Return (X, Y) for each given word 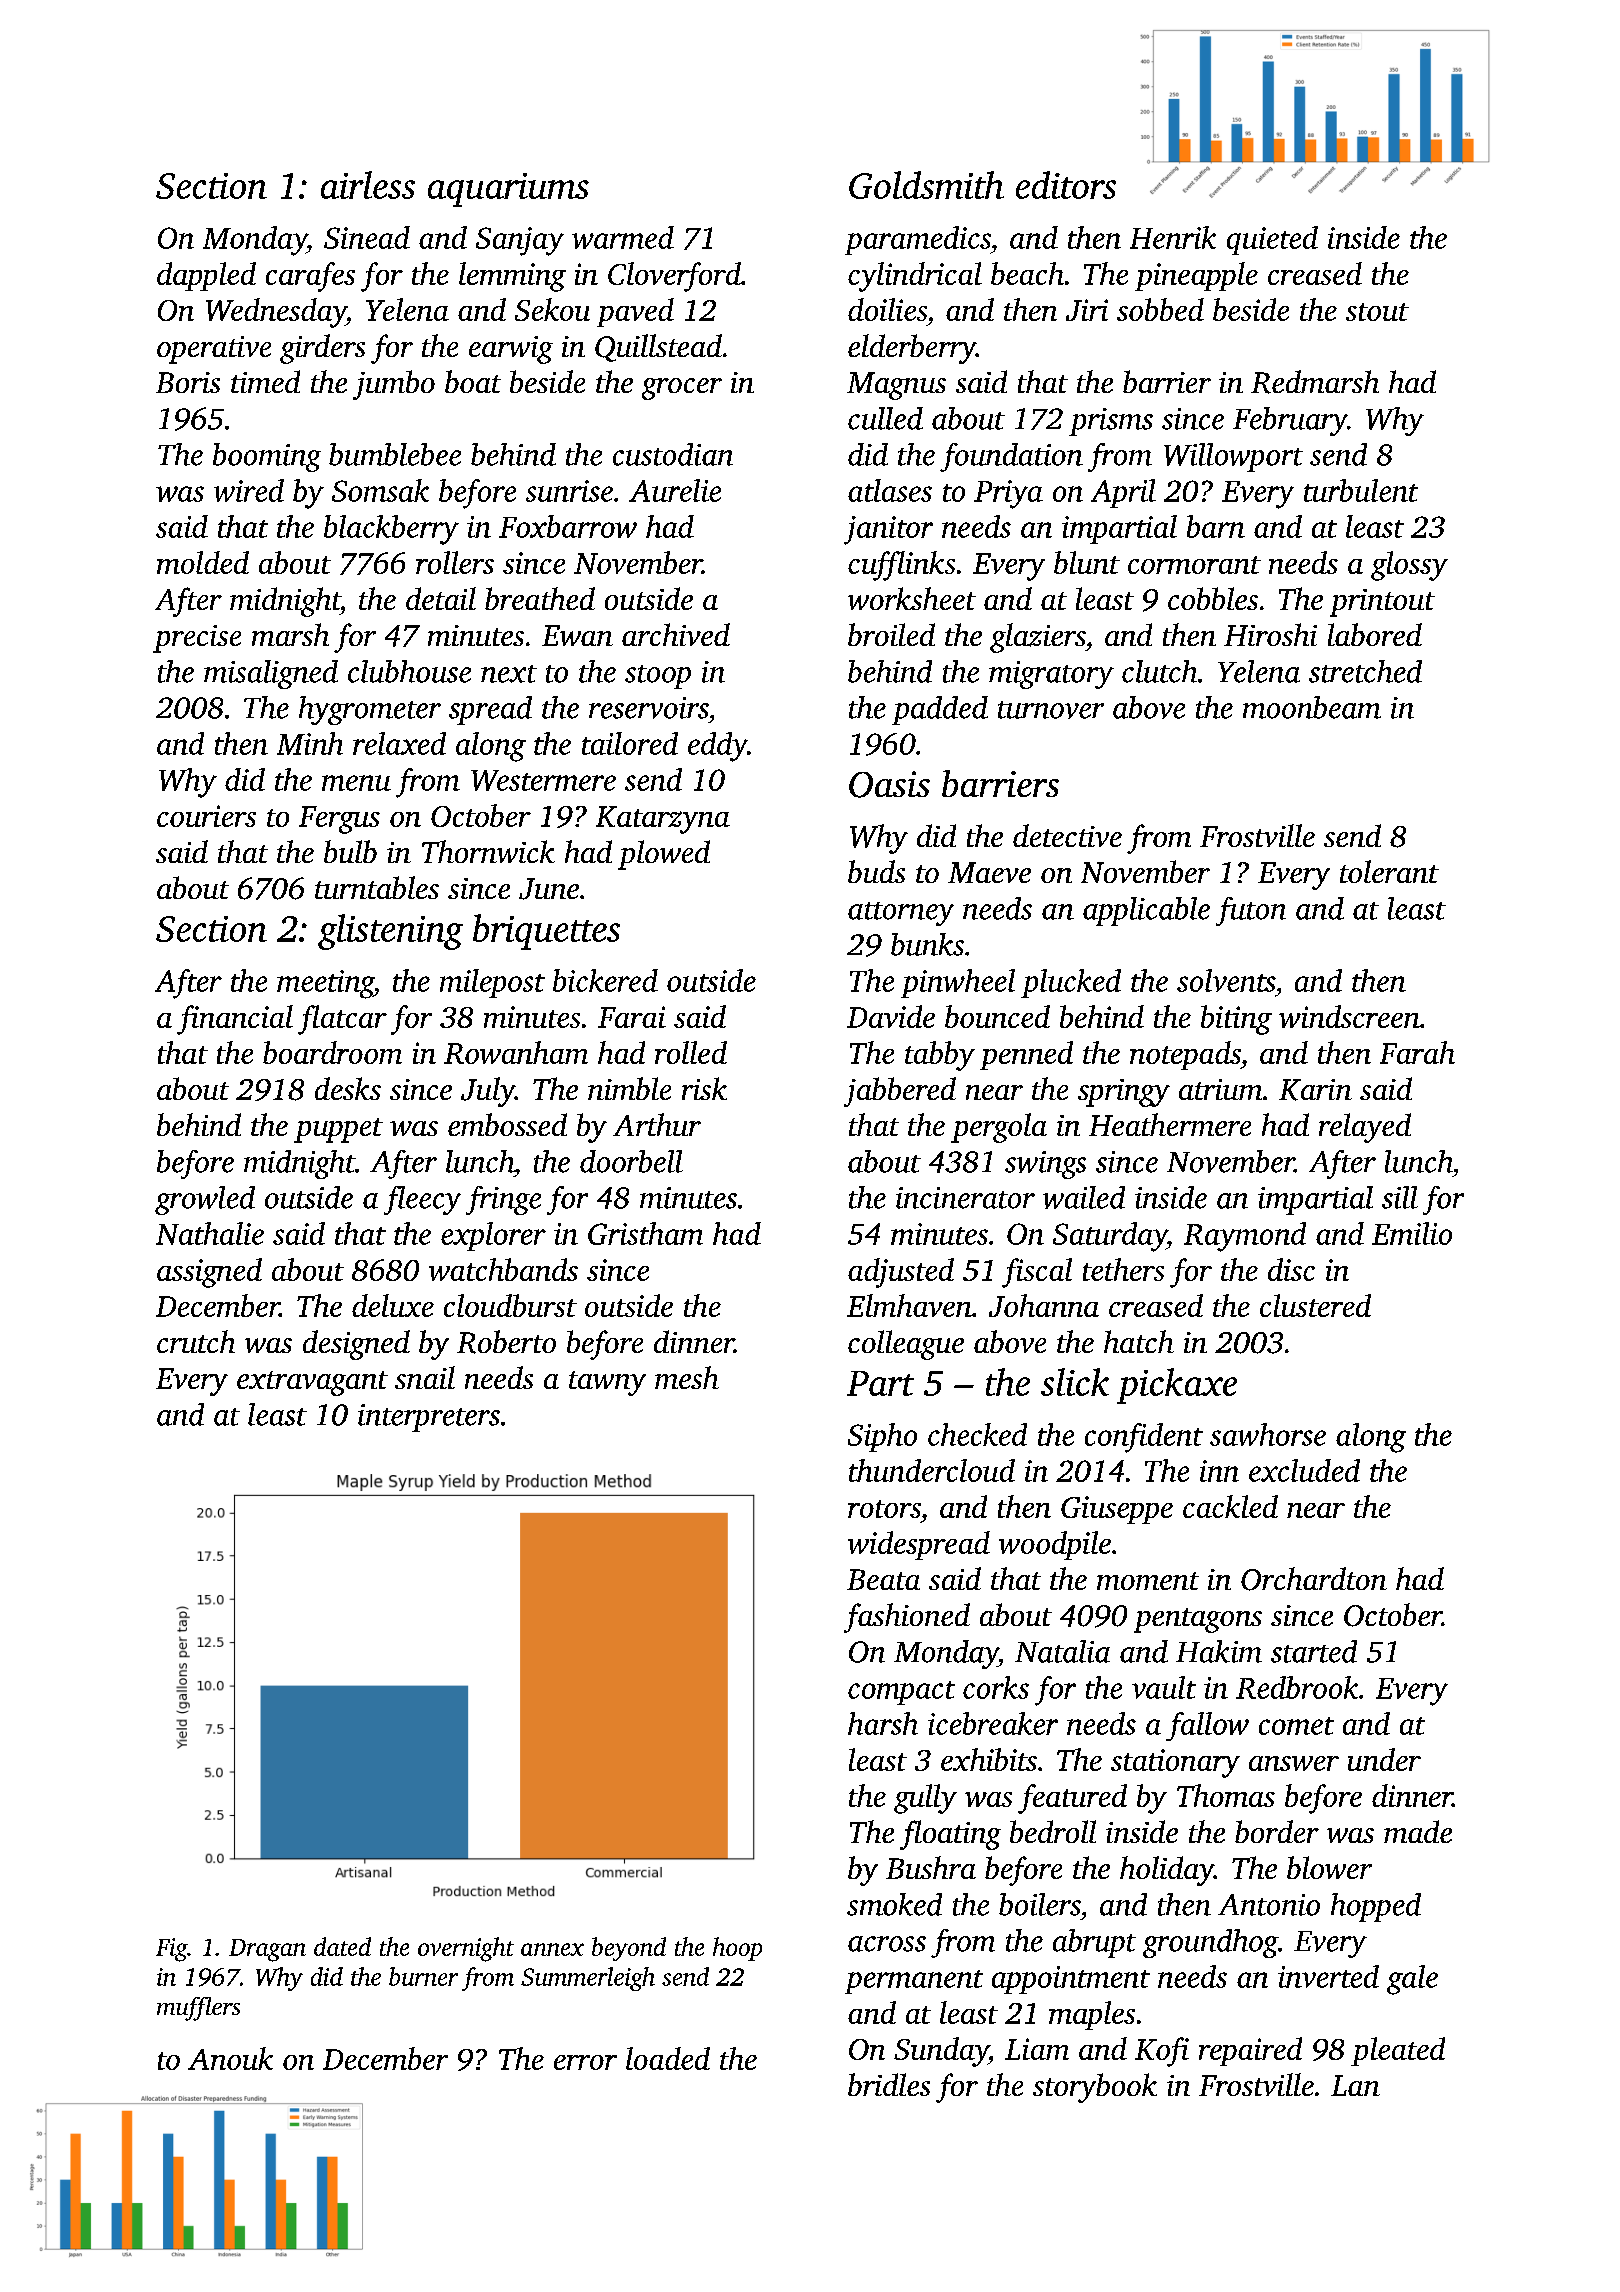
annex (552, 1949)
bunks (927, 944)
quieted (1272, 240)
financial (235, 1020)
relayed (1365, 1128)
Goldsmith (926, 185)
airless (368, 185)
